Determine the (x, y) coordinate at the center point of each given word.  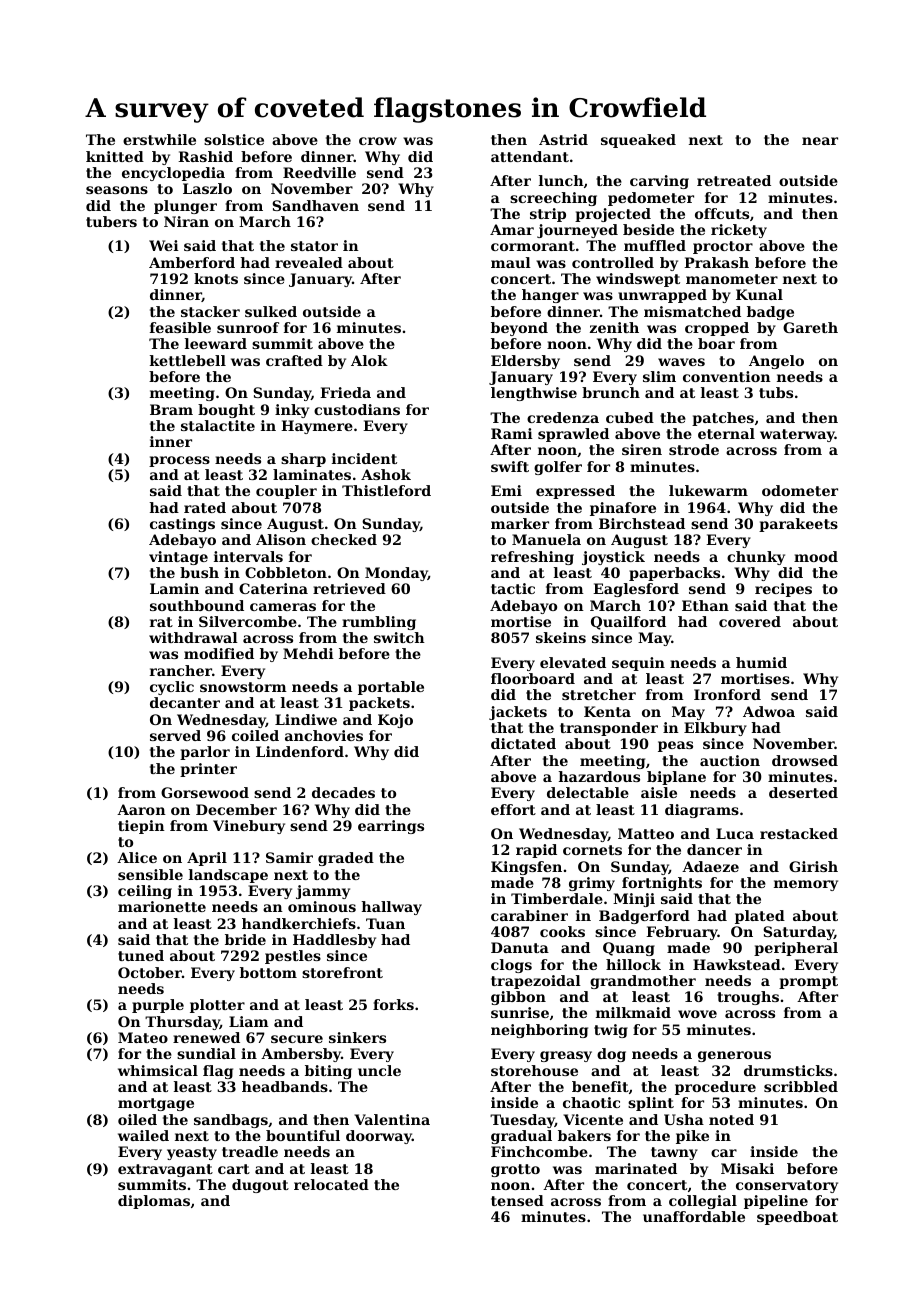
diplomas (154, 1202)
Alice (137, 857)
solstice (234, 139)
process (179, 461)
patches (723, 419)
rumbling (379, 623)
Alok (369, 360)
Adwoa (769, 711)
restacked (799, 833)
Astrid (563, 139)
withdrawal (193, 637)
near (820, 141)
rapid (536, 851)
